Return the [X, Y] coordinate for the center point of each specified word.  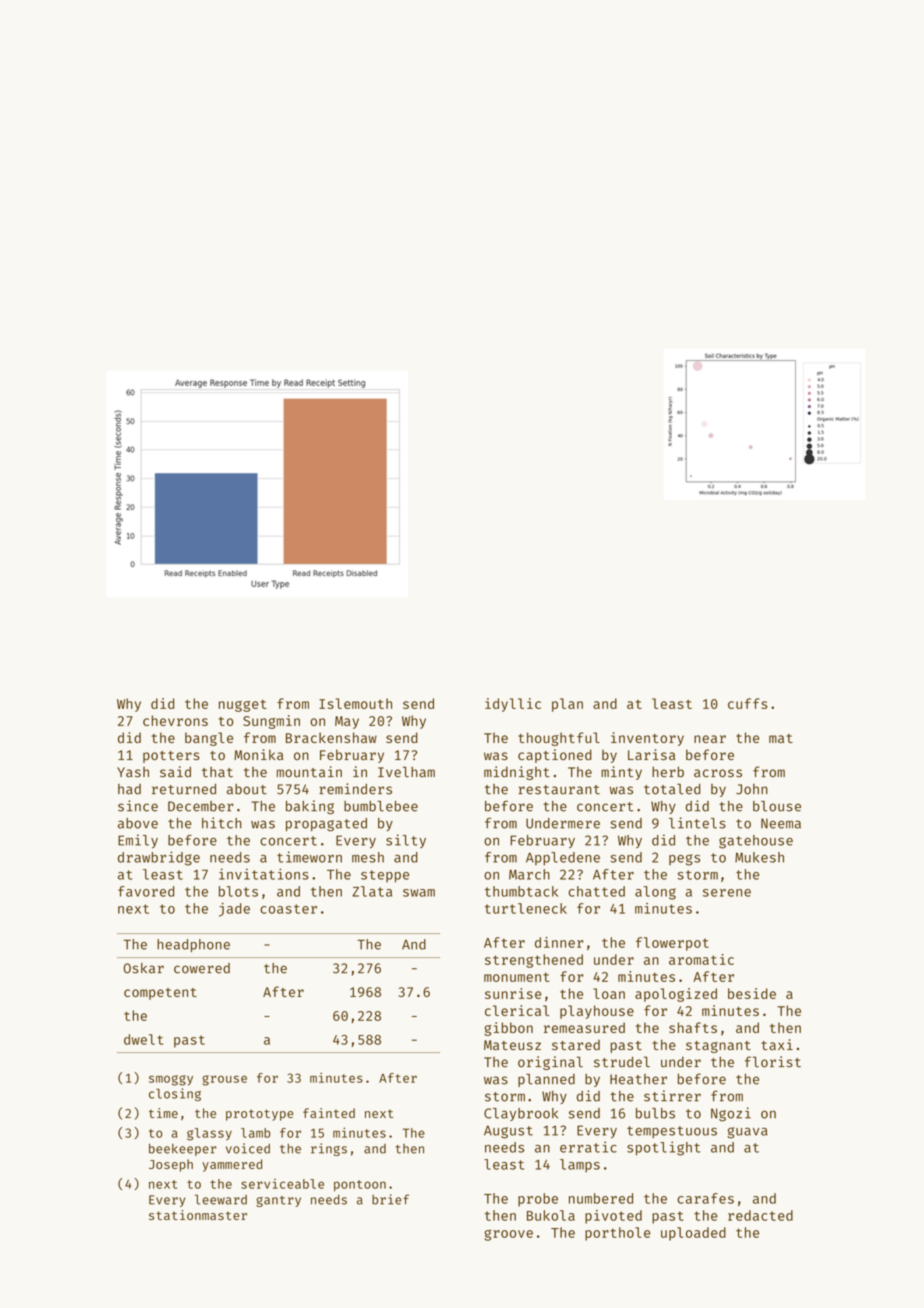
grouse [224, 1080]
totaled [672, 789]
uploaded [693, 1234]
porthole [618, 1234]
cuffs [748, 703]
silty [406, 841]
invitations [264, 874]
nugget [243, 706]
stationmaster [198, 1215]
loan [609, 993]
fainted [329, 1113]
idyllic [513, 705]
